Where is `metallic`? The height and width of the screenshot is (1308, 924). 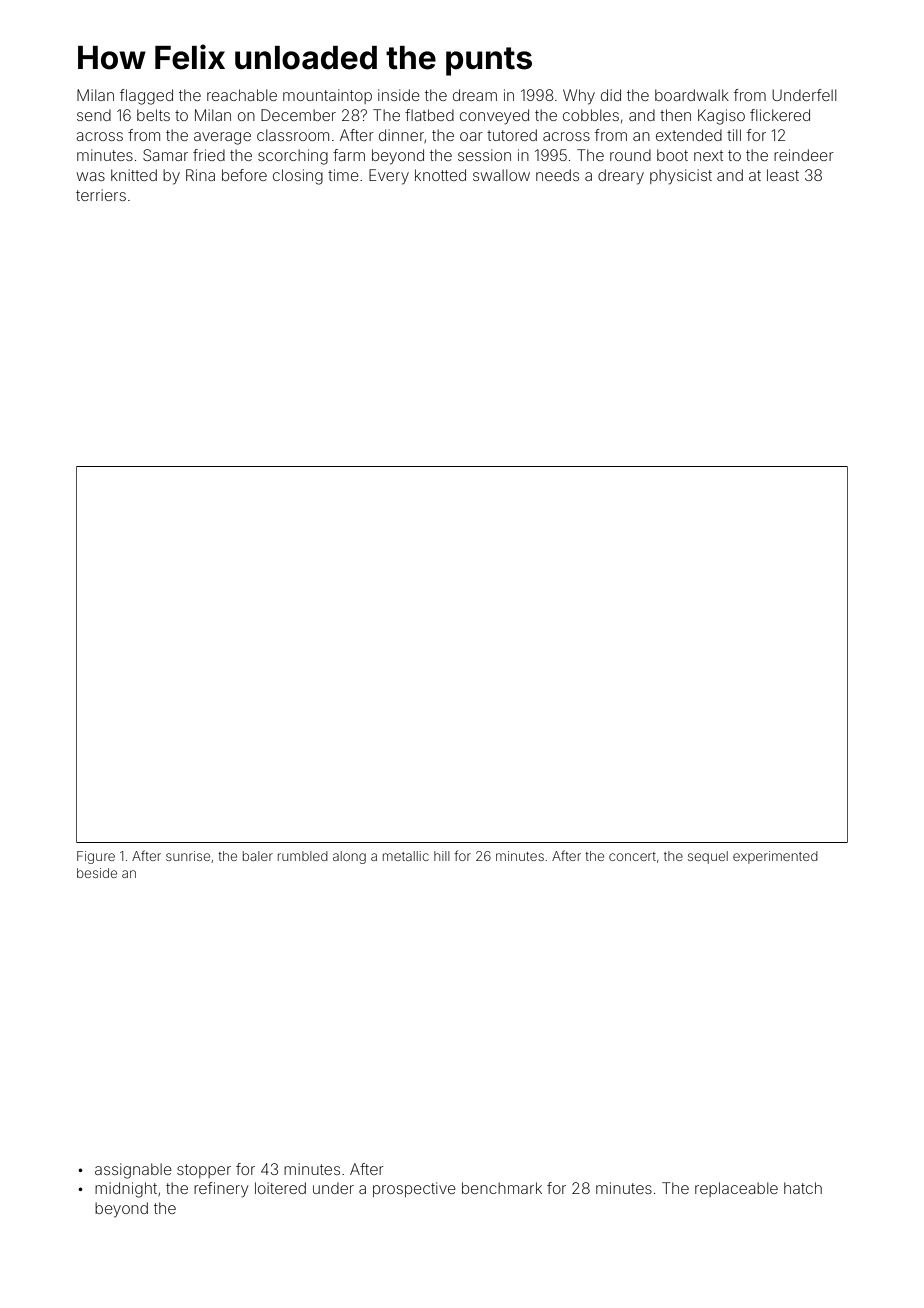 metallic is located at coordinates (406, 856).
